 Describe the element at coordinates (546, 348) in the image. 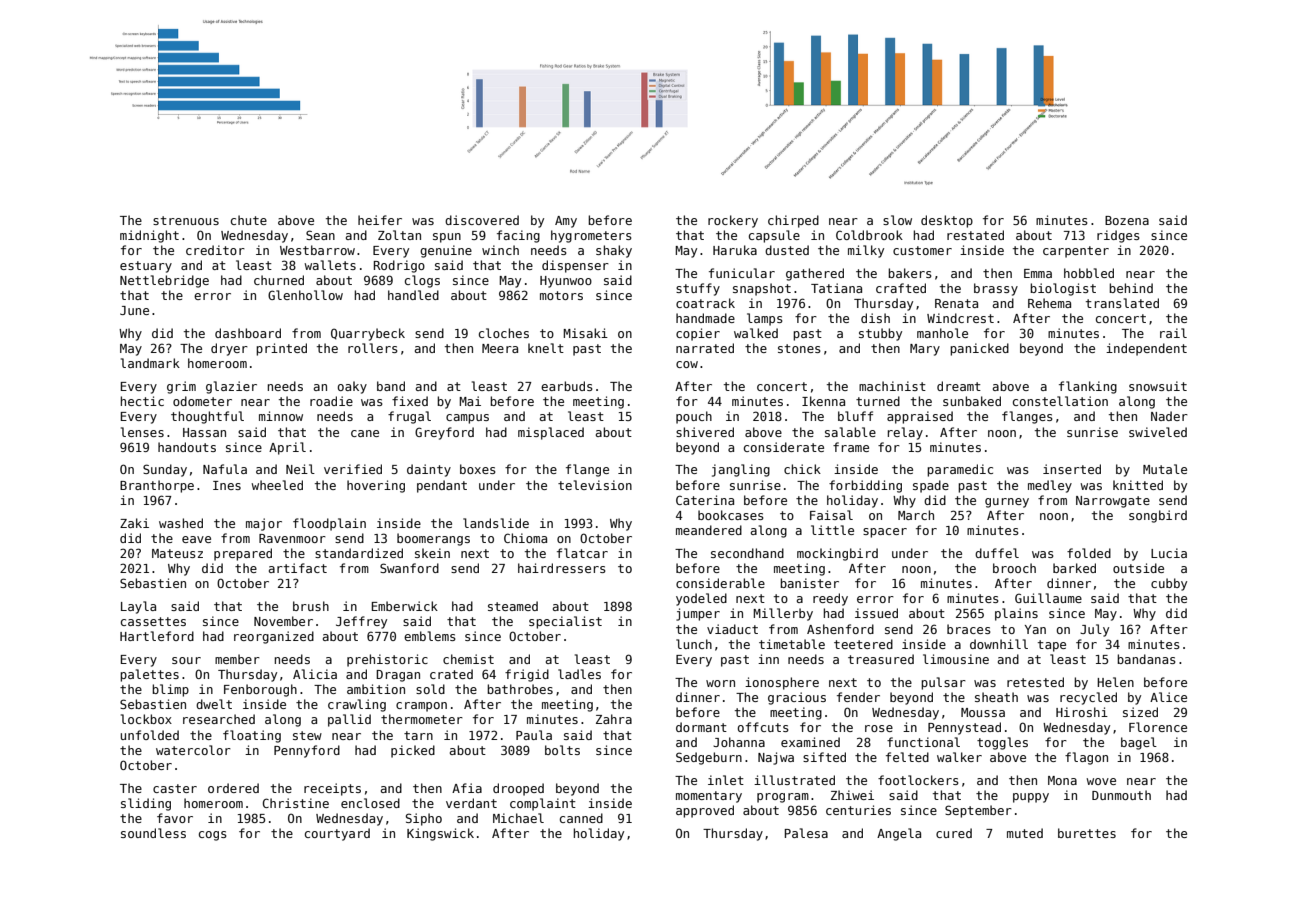

I see `knelt` at that location.
